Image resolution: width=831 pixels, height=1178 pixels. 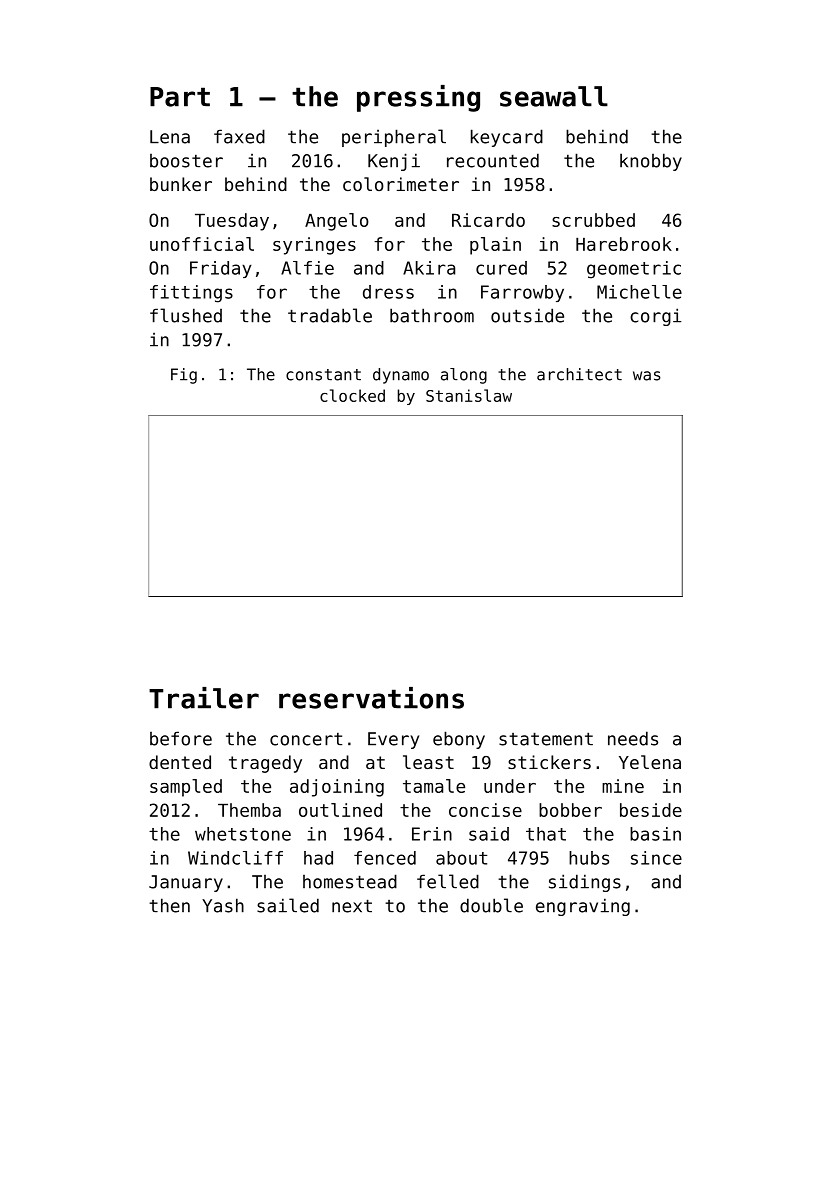 I want to click on Fig, so click(x=184, y=376).
